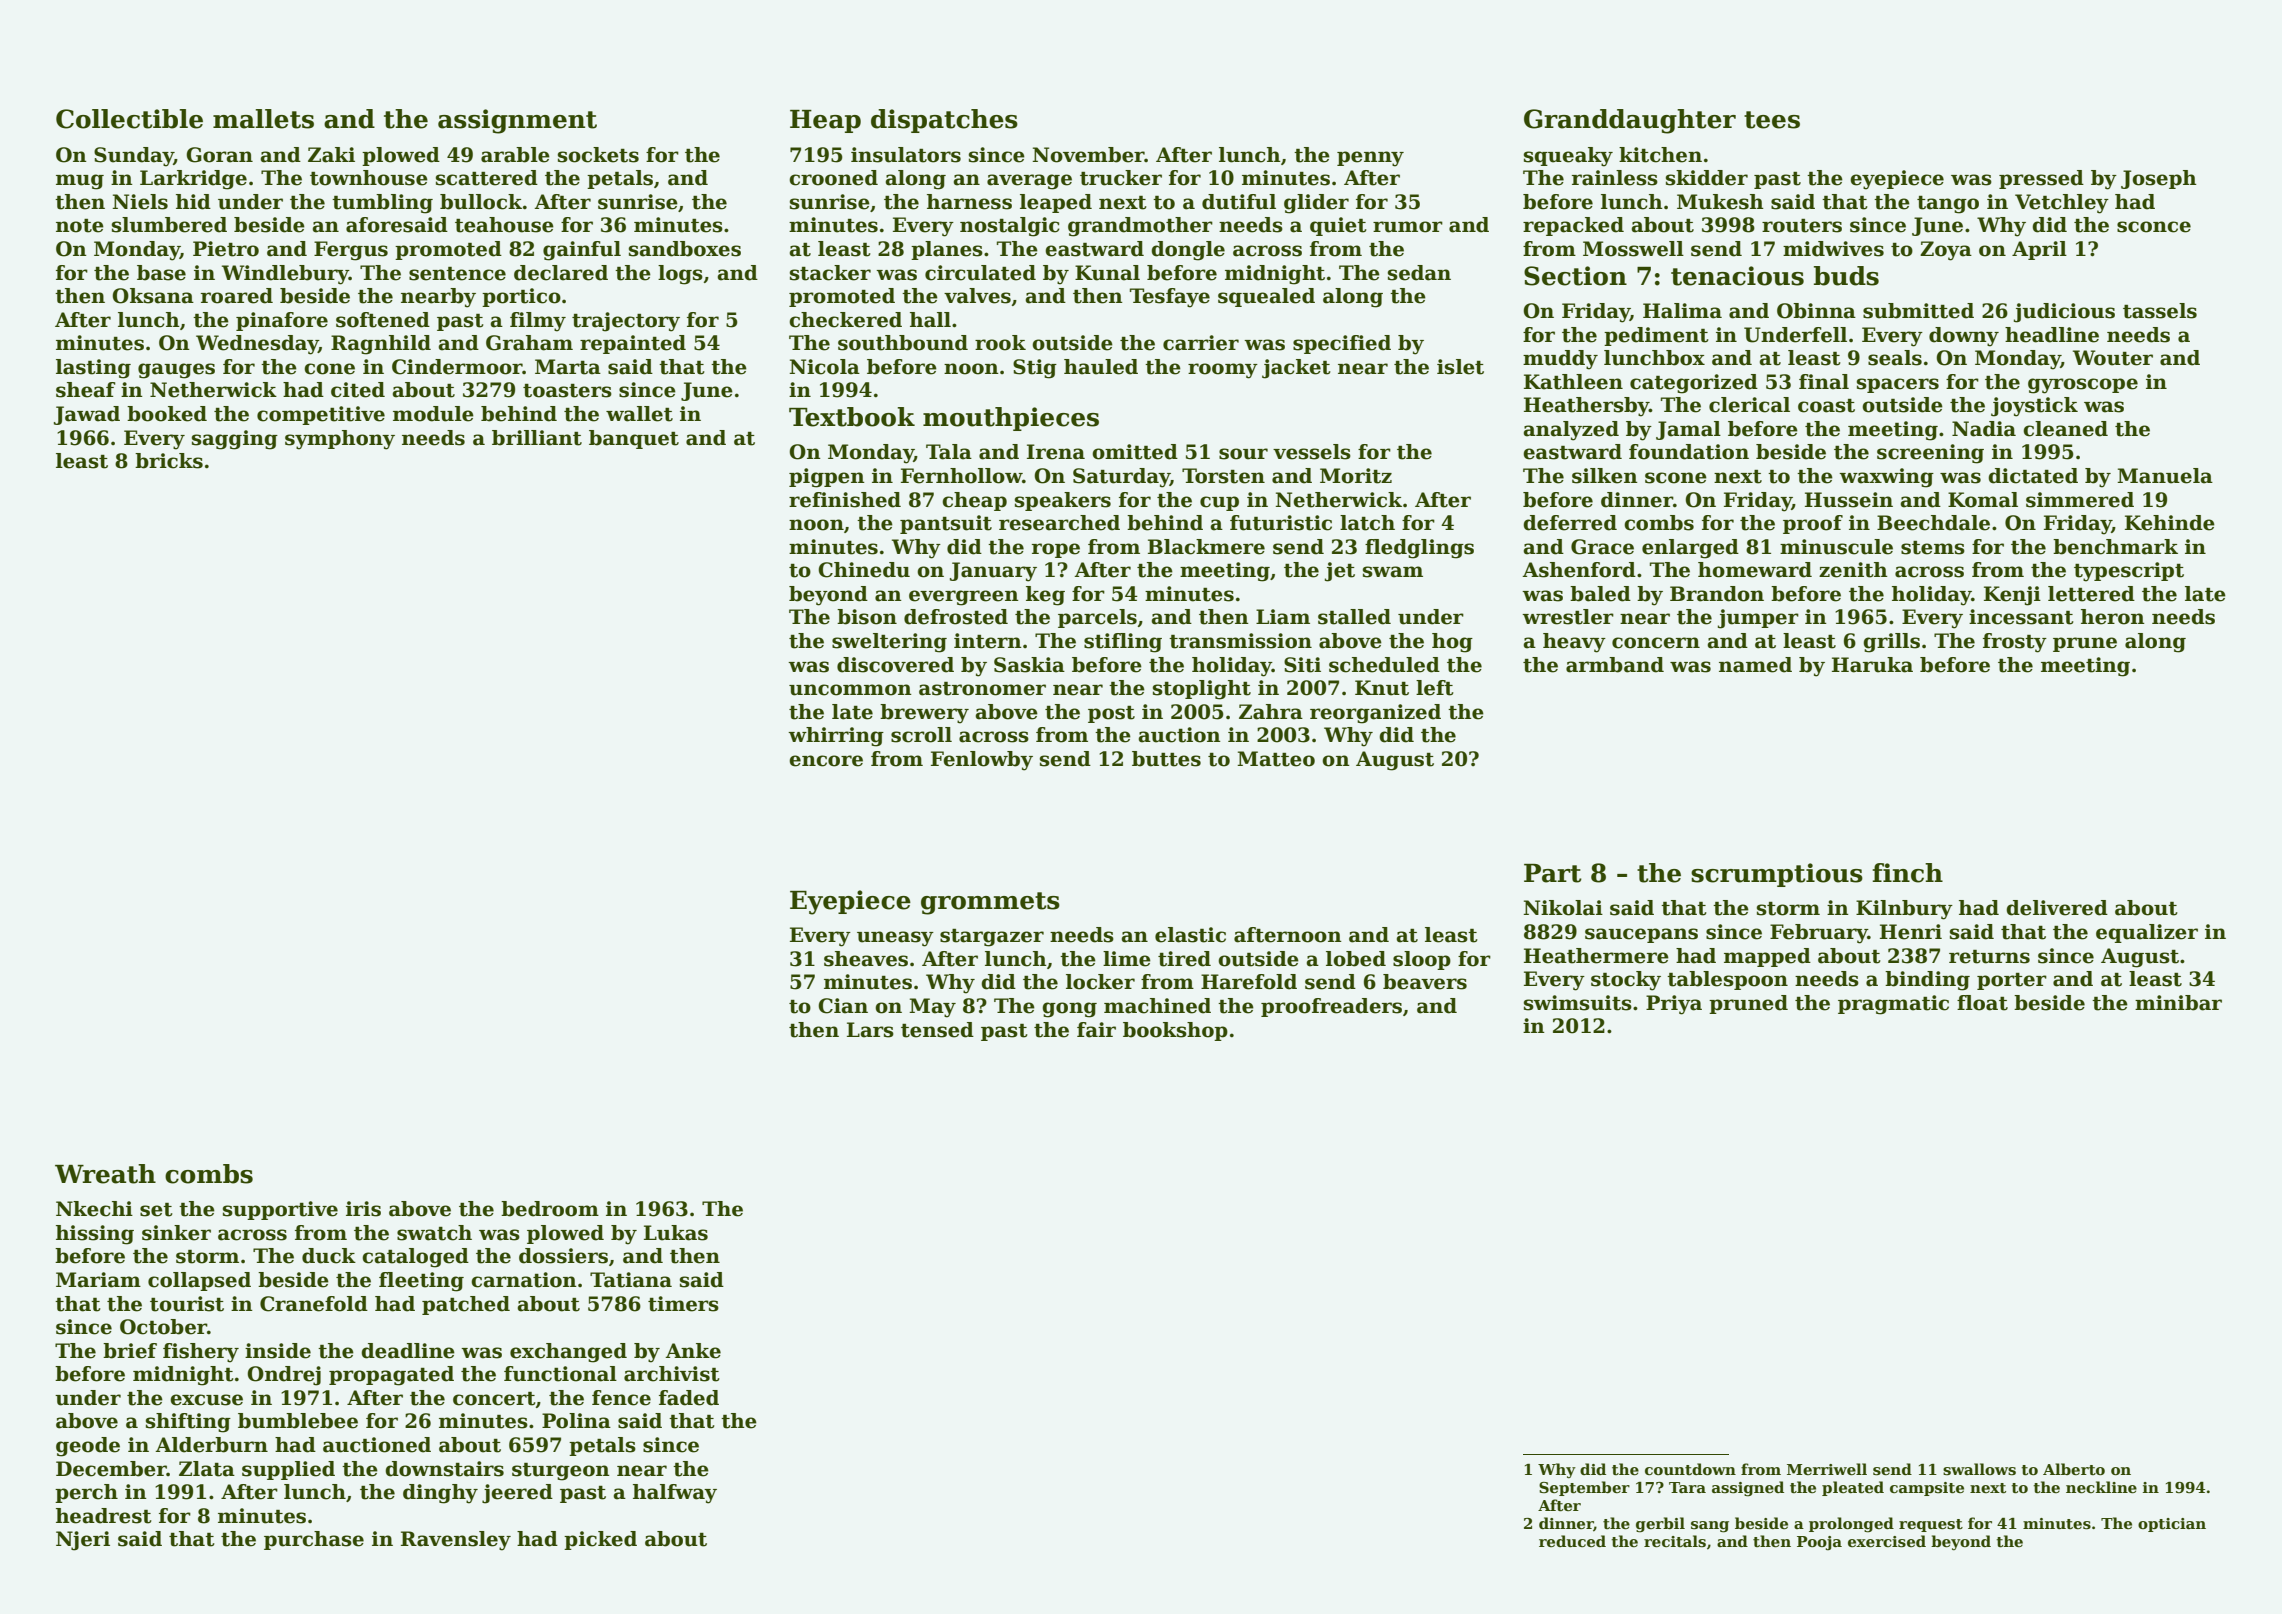  I want to click on Granddaughter, so click(1630, 121).
